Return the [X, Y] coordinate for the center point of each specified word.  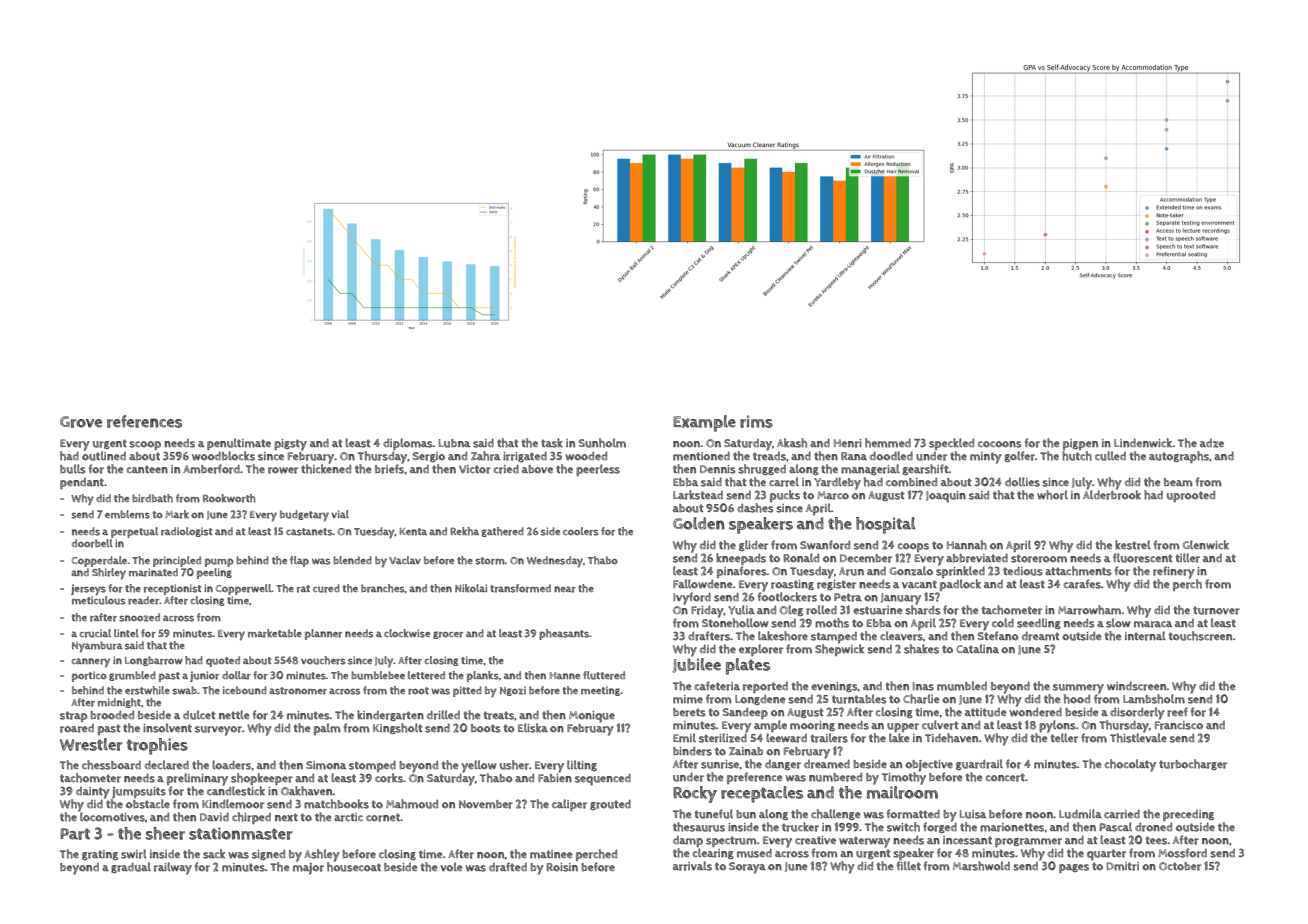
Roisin [562, 867]
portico [89, 676]
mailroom [902, 792]
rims [756, 421]
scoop [145, 445]
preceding [1188, 815]
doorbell [92, 543]
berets [689, 712]
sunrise [720, 764]
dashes [755, 508]
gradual [131, 867]
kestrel [1133, 545]
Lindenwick [1143, 443]
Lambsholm [1154, 699]
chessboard [111, 765]
